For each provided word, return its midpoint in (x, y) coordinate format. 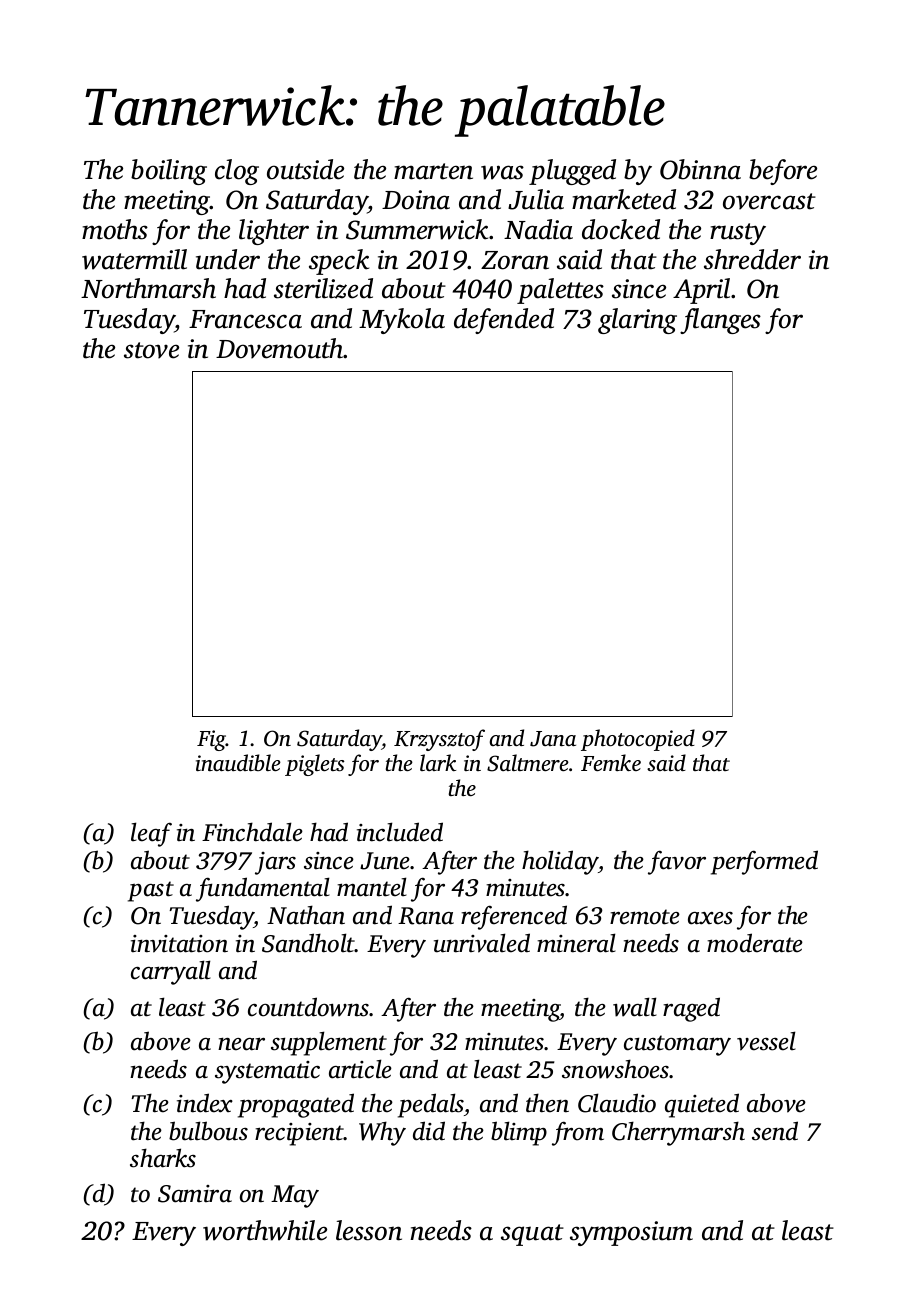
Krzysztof (439, 740)
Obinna (700, 169)
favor (677, 862)
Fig (211, 740)
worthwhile (265, 1230)
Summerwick (418, 229)
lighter (274, 232)
